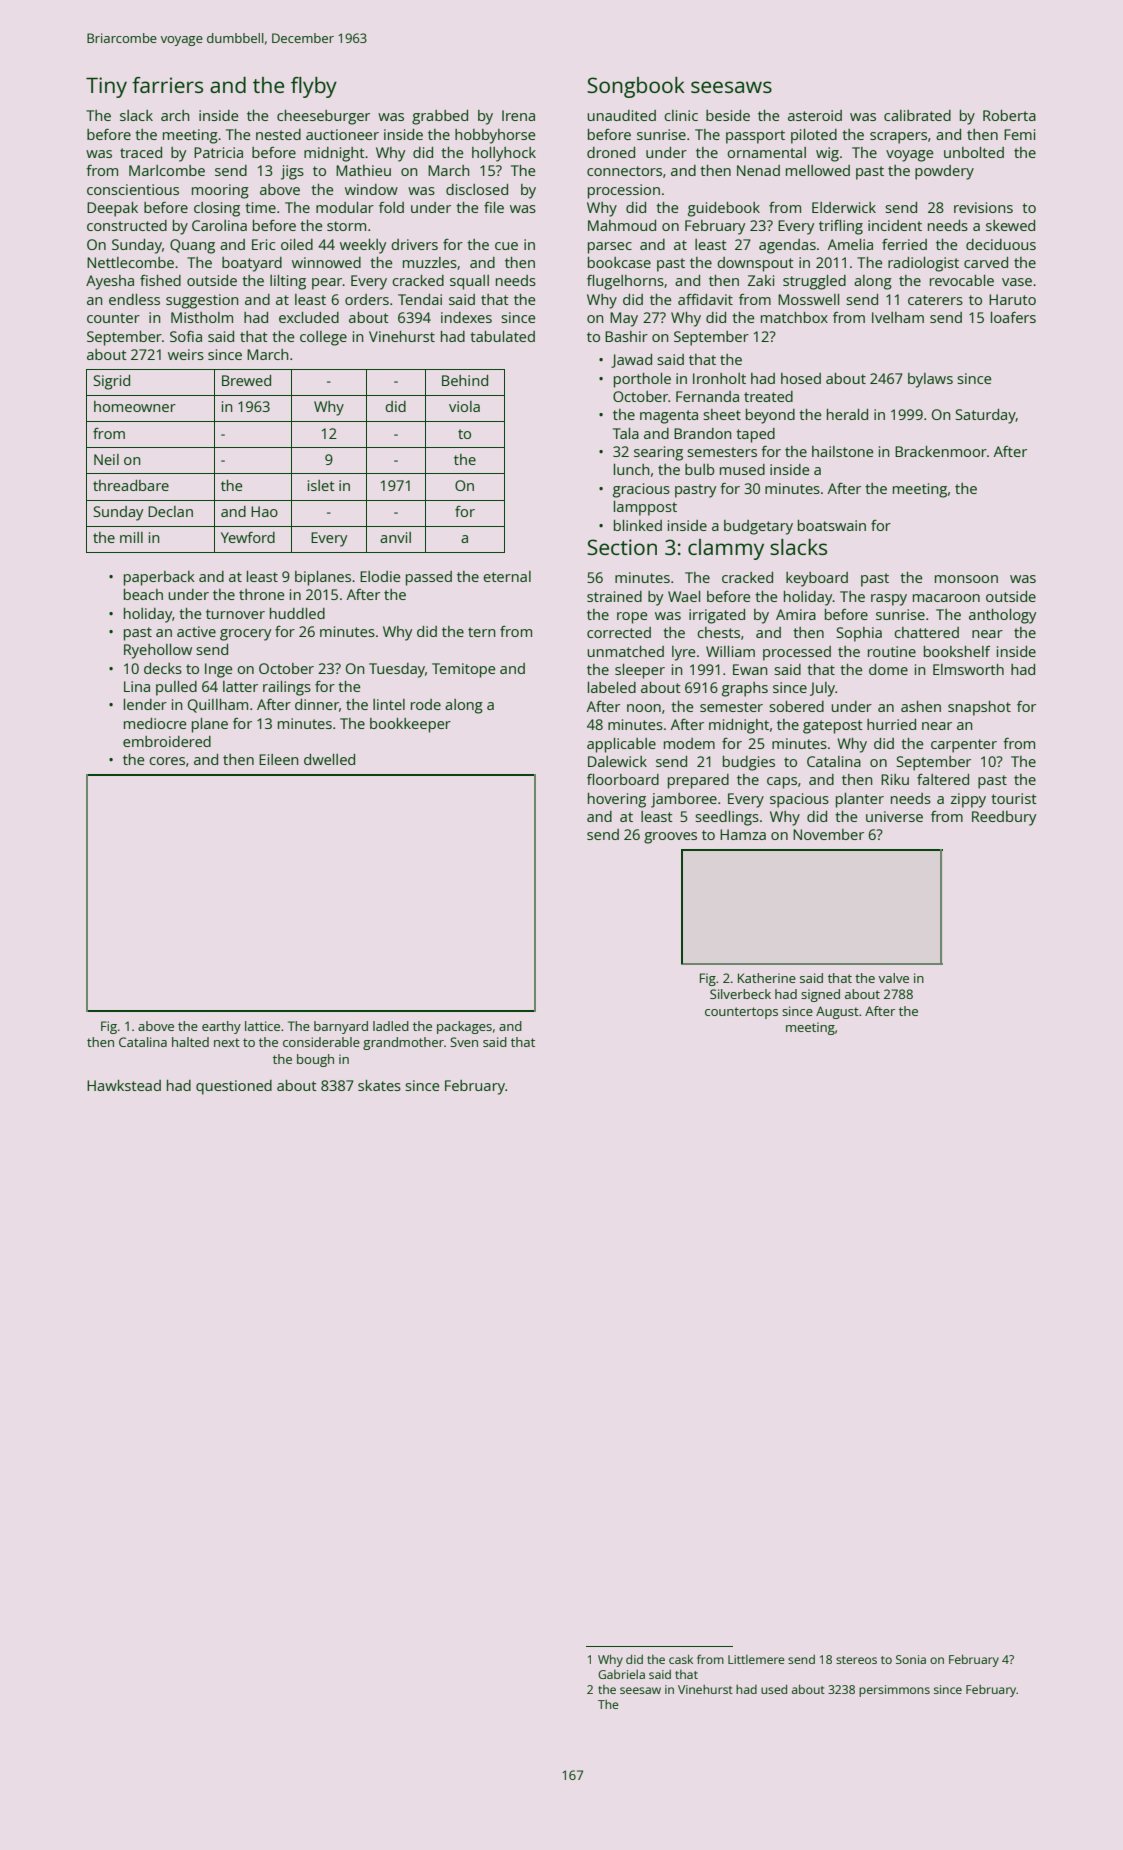  Describe the element at coordinates (314, 87) in the screenshot. I see `flyby` at that location.
